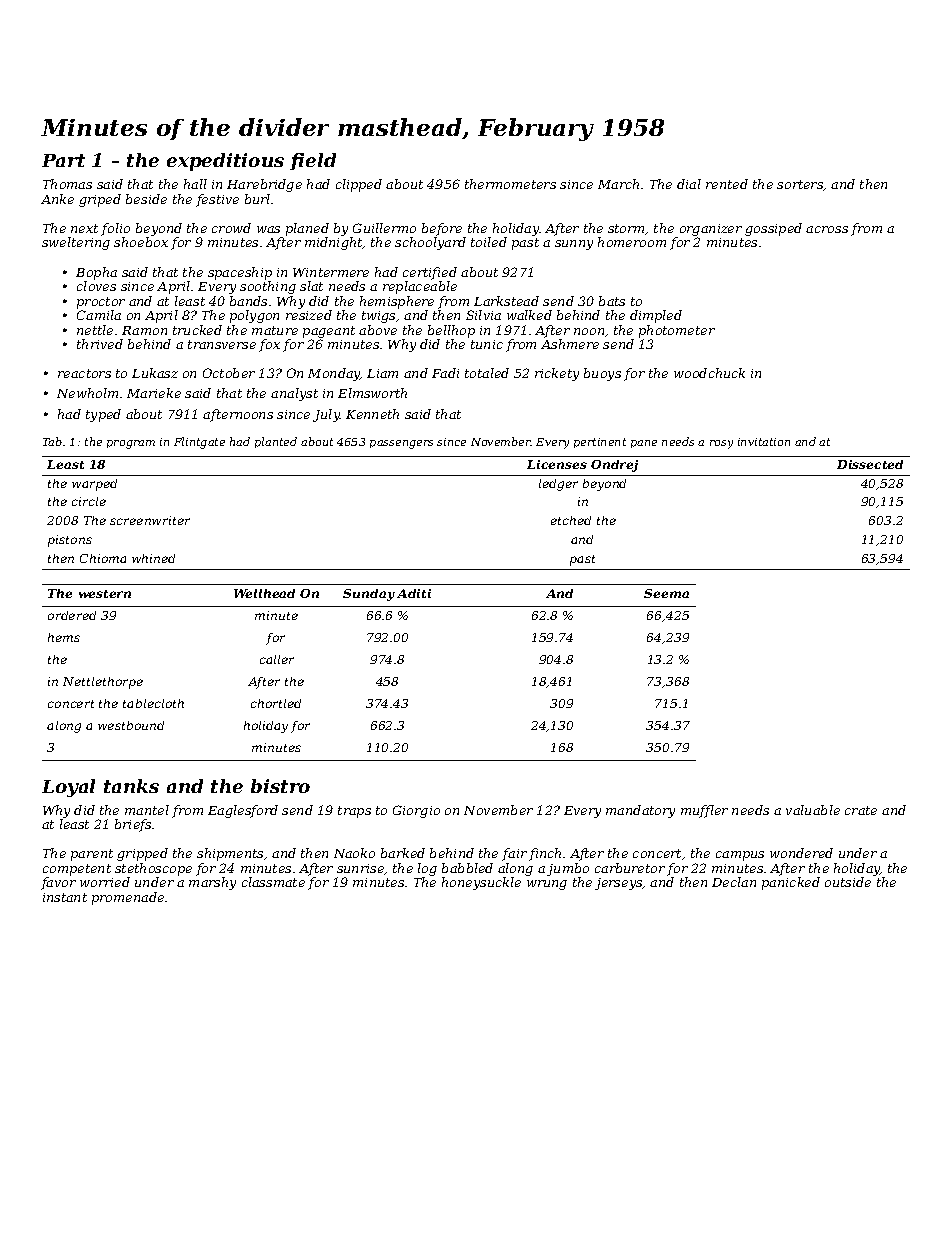 This page has height=1233, width=952. What do you see at coordinates (212, 883) in the page?
I see `marshy` at bounding box center [212, 883].
